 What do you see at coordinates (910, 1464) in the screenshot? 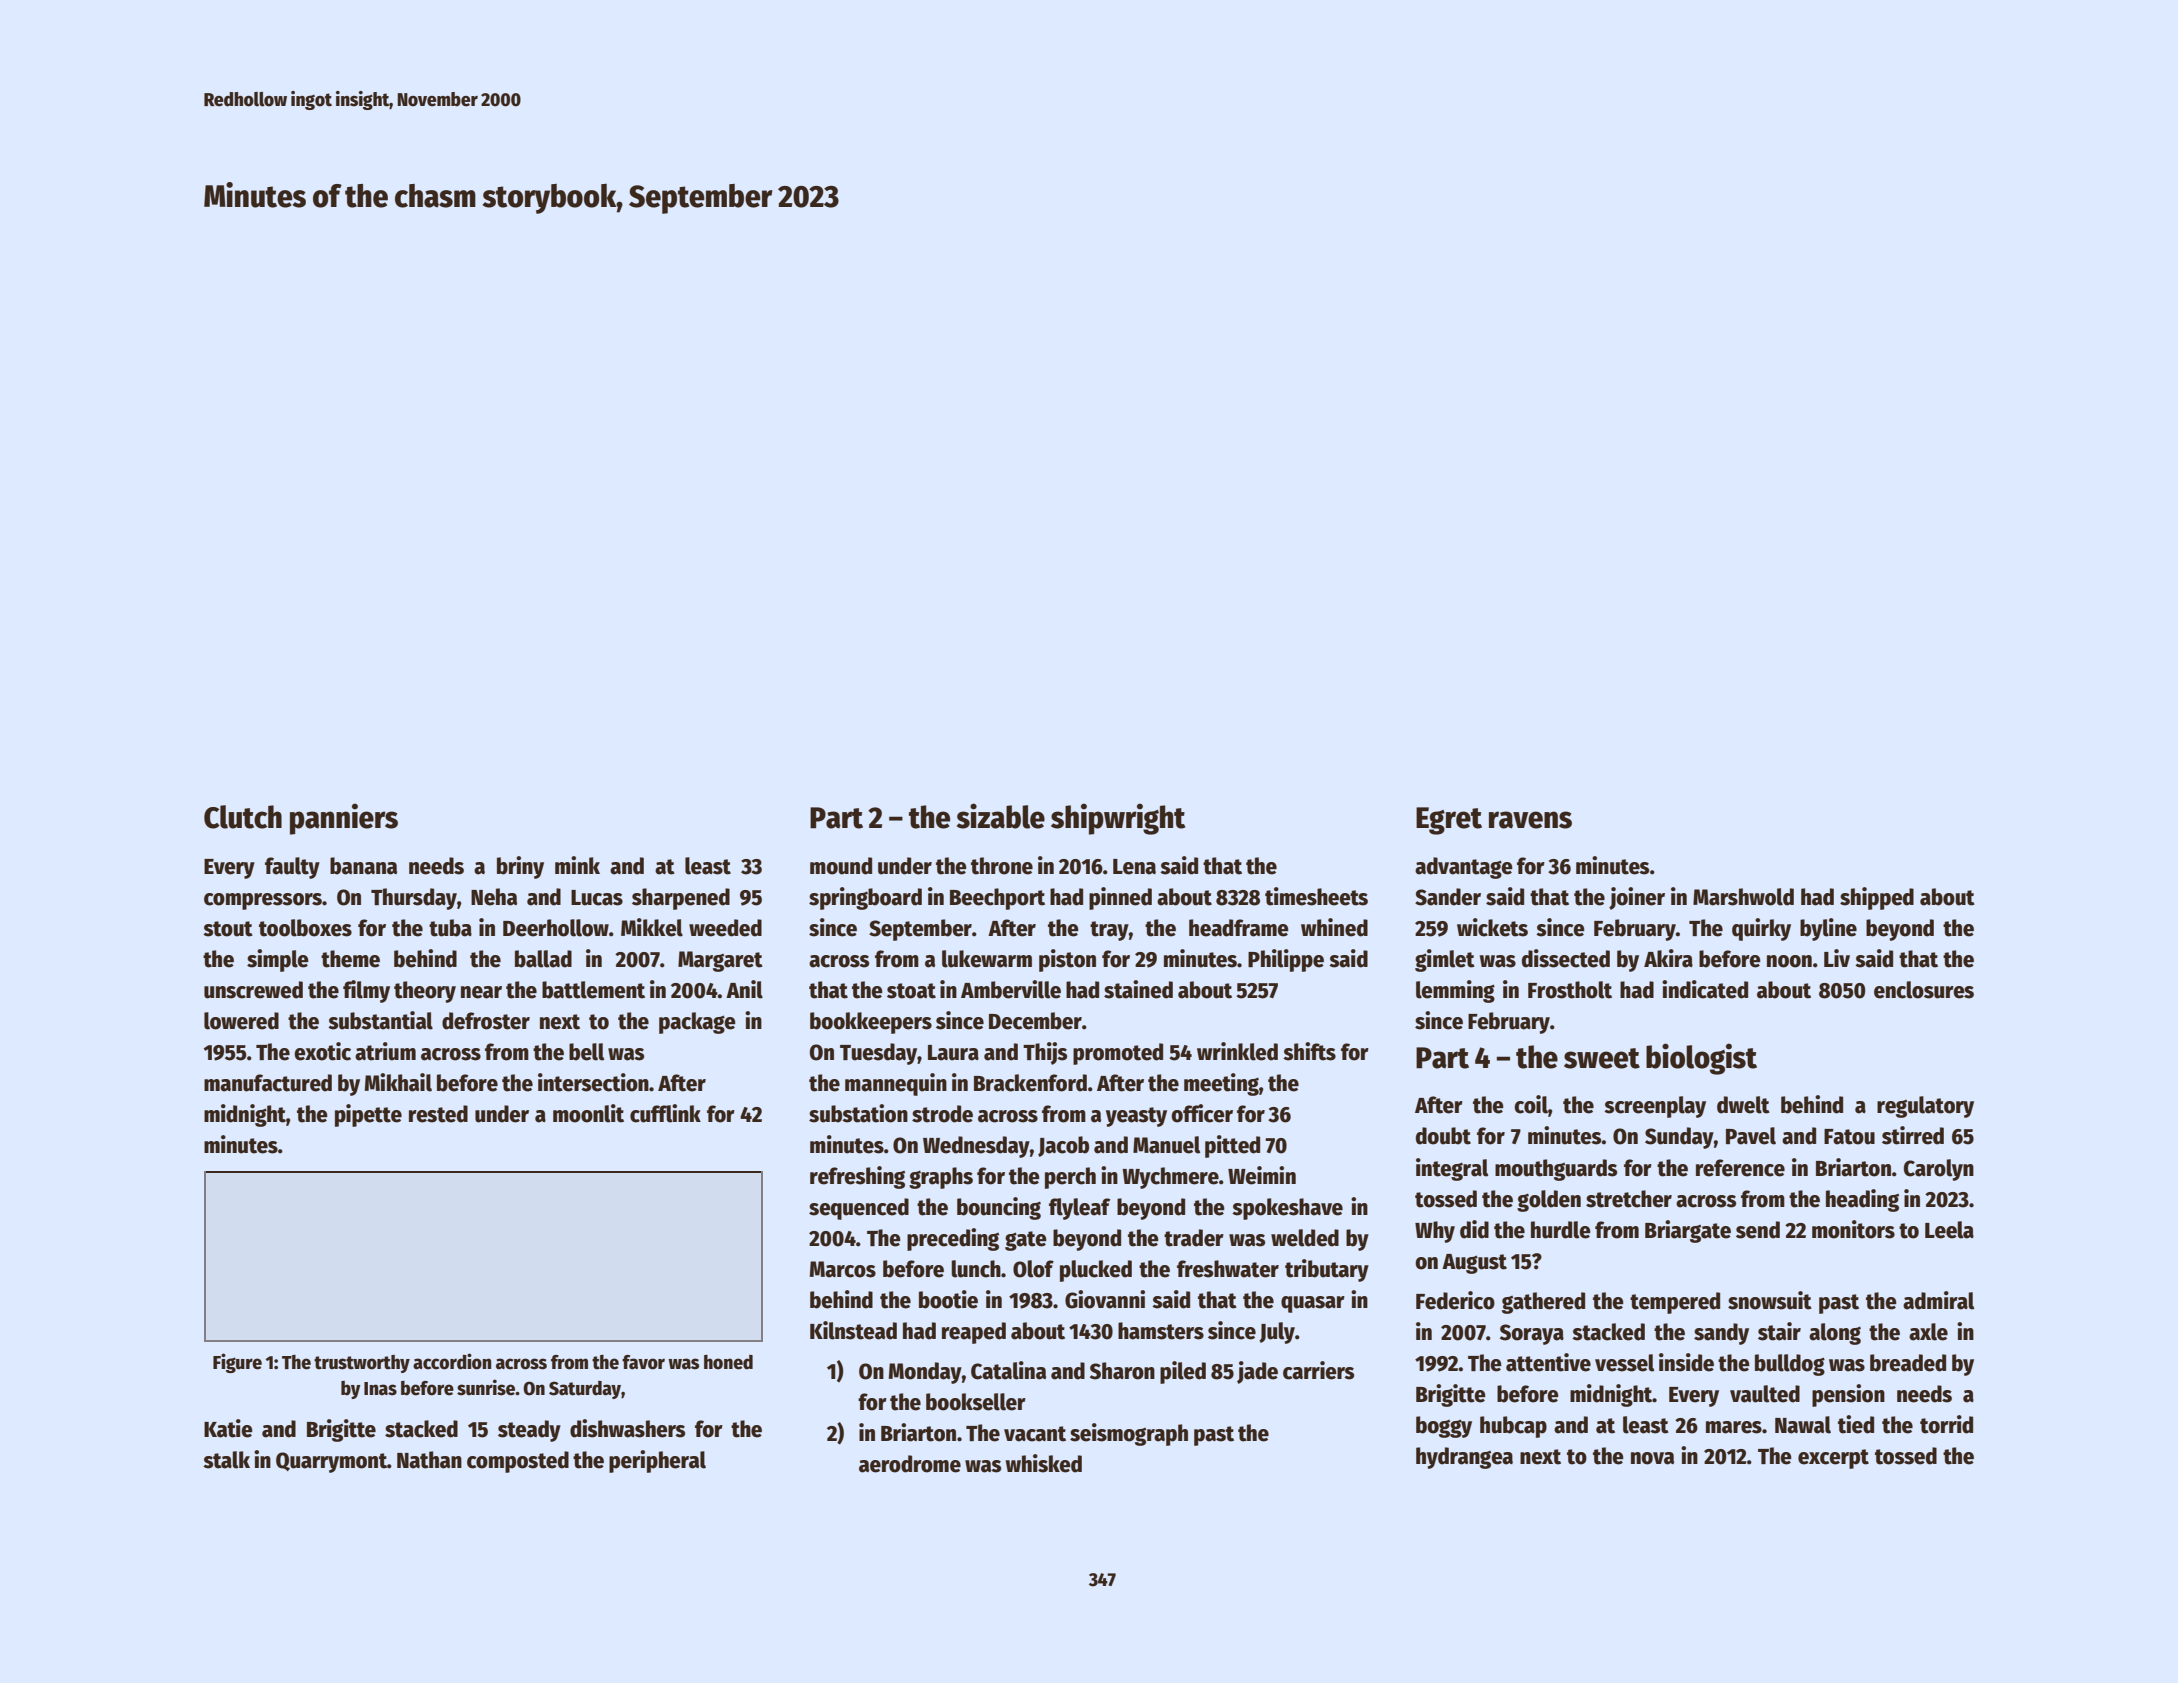
I see `aerodrome` at bounding box center [910, 1464].
